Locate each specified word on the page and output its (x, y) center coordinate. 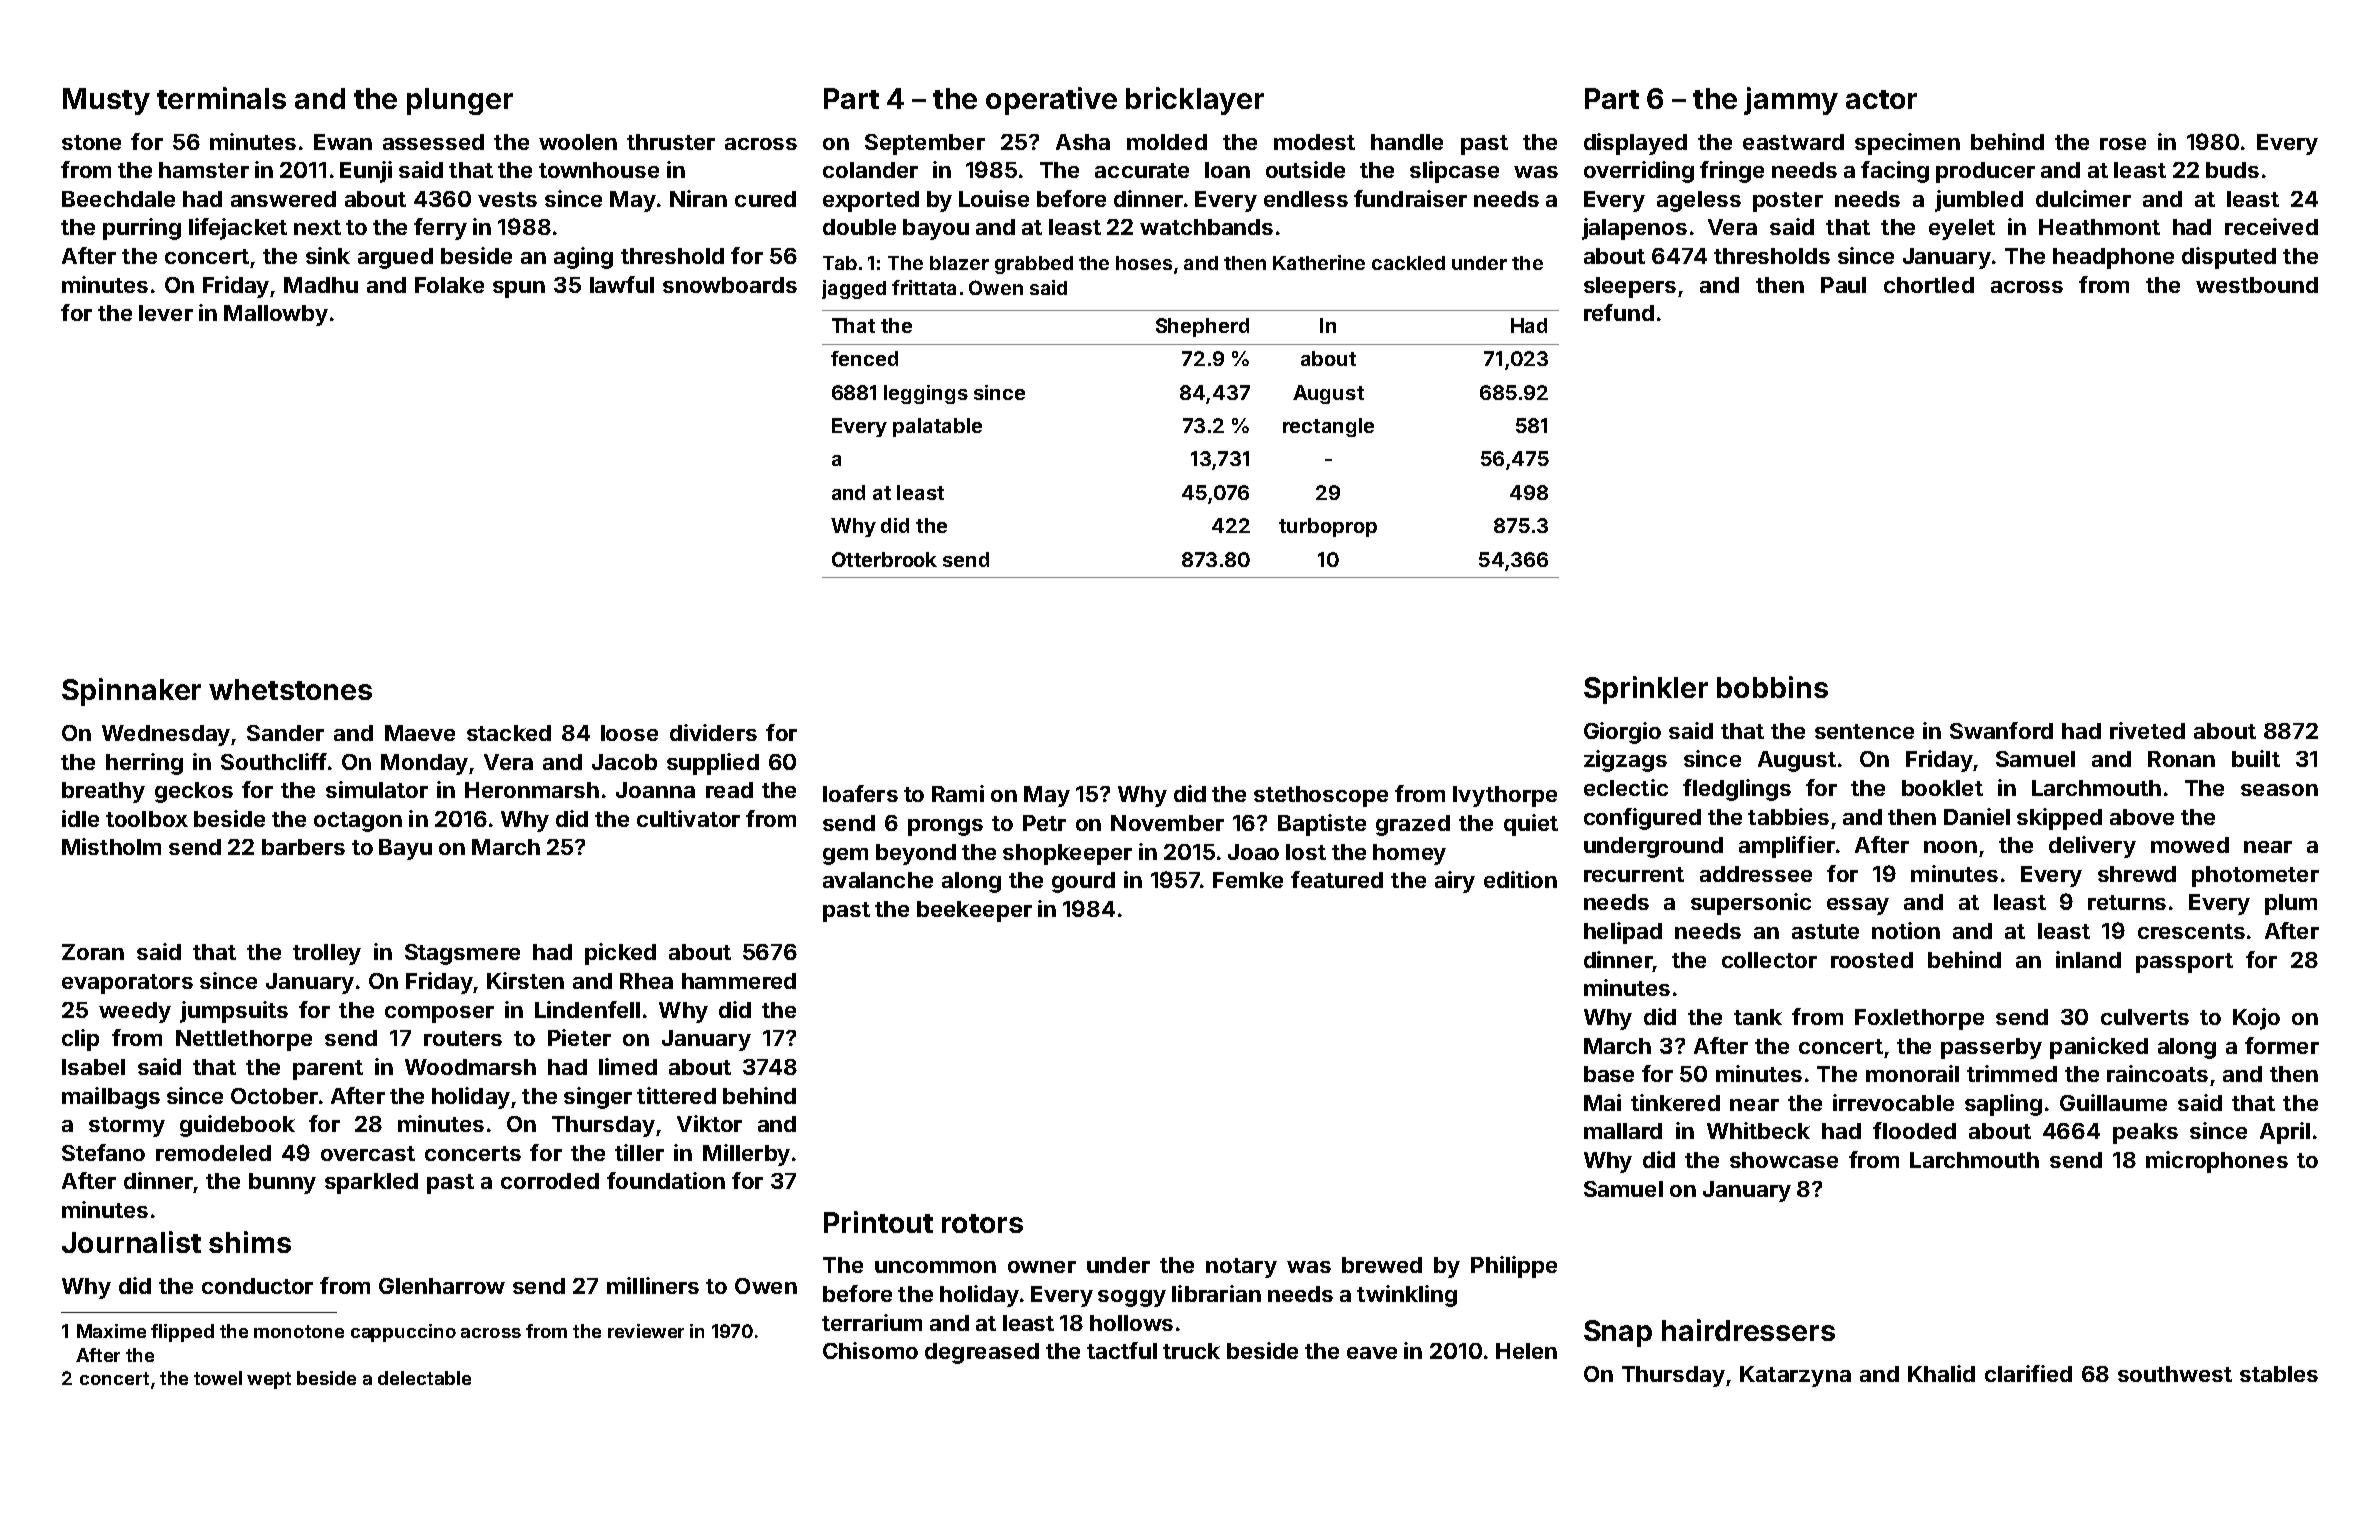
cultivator (688, 818)
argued (395, 258)
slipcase (1454, 172)
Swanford (2001, 730)
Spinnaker (131, 692)
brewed (1382, 1265)
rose (2123, 144)
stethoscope (1321, 796)
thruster (671, 142)
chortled (1929, 285)
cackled (1408, 263)
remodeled (213, 1153)
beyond (916, 854)
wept (269, 1380)
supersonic (1751, 904)
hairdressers (1748, 1330)
